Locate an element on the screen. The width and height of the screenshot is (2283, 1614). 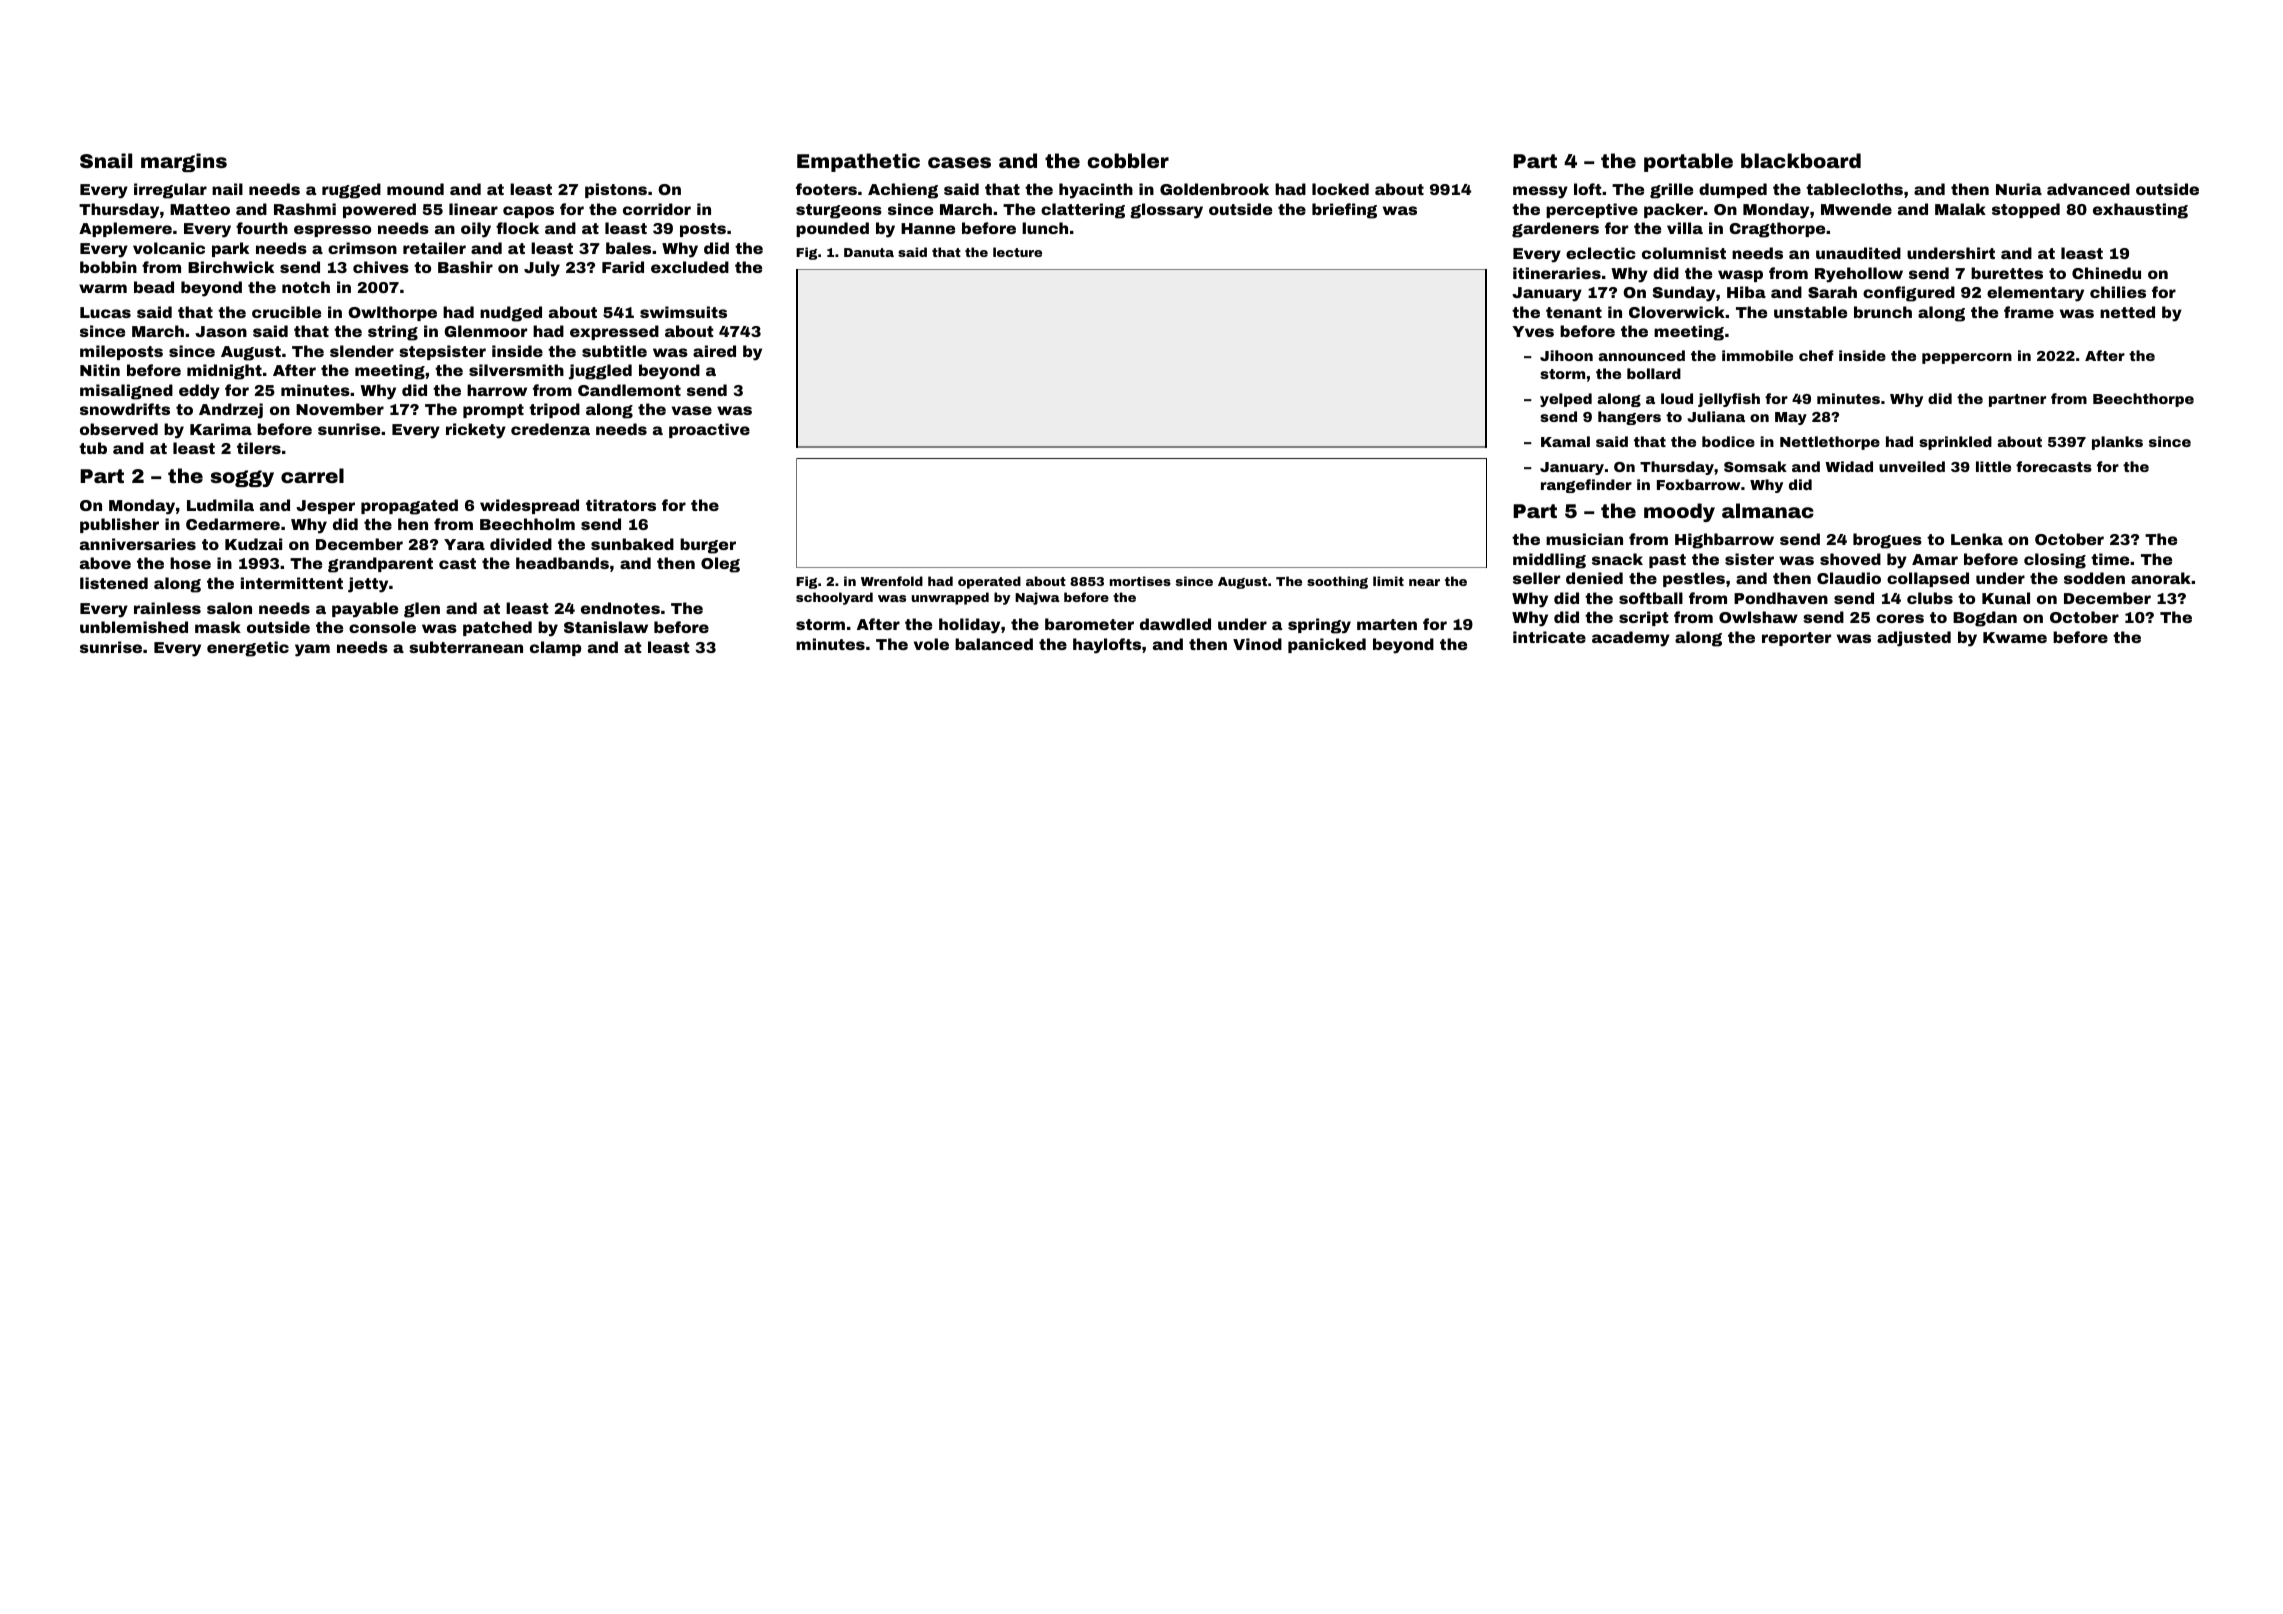
credenza is located at coordinates (550, 429).
